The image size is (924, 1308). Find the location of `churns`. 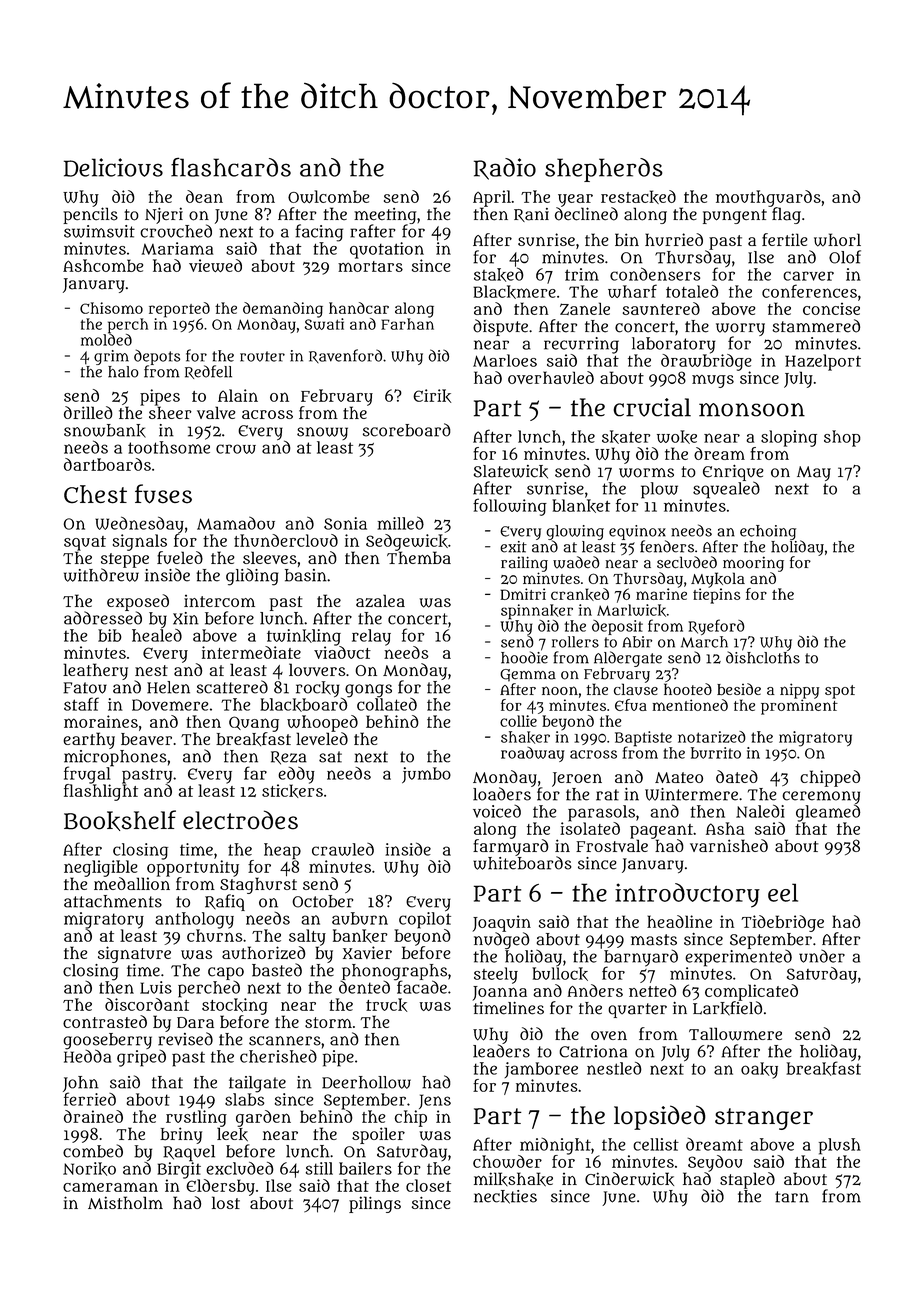

churns is located at coordinates (214, 935).
